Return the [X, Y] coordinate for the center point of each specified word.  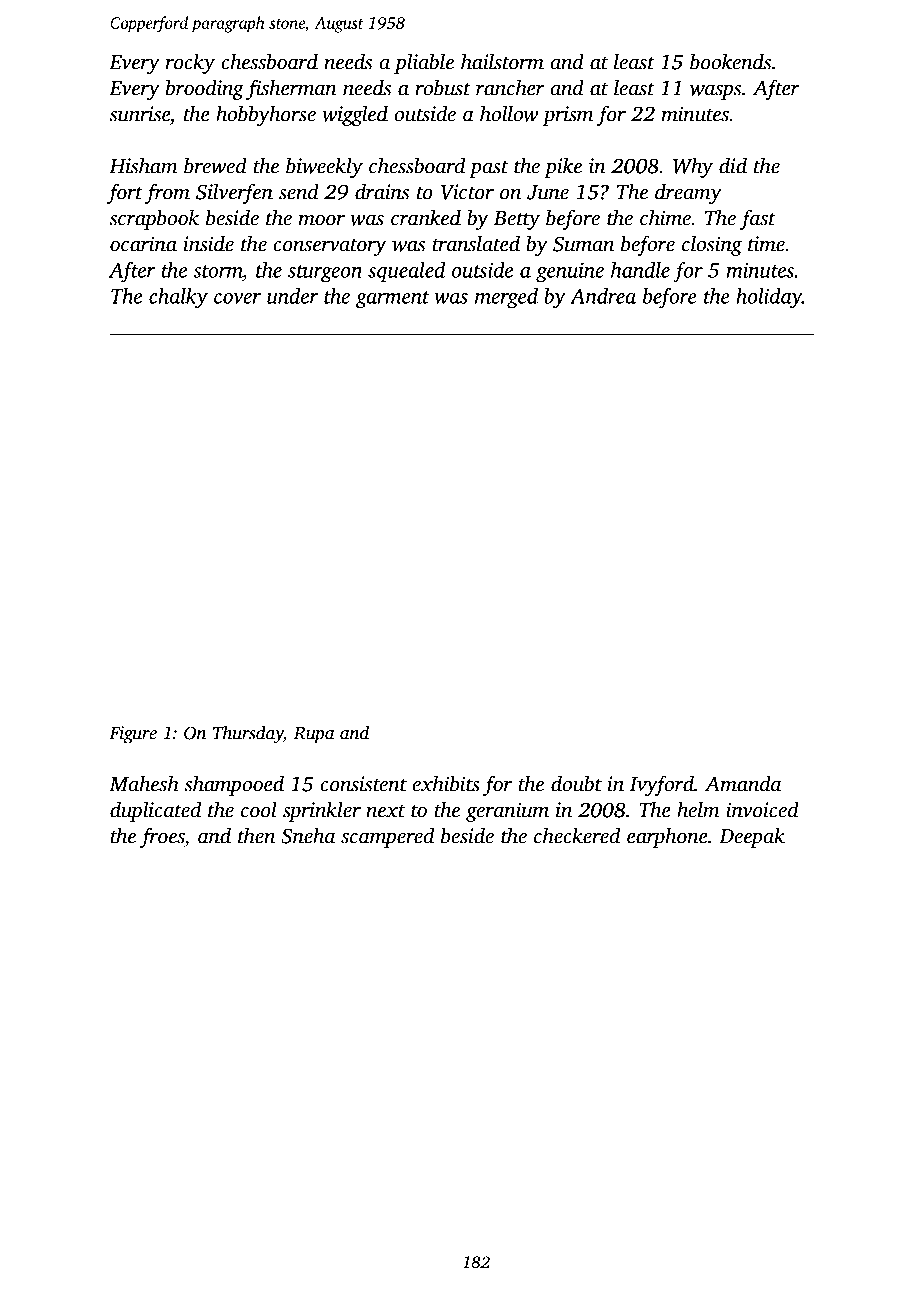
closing [712, 245]
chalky [178, 298]
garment [392, 299]
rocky [190, 63]
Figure [133, 735]
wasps [715, 92]
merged [506, 298]
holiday [769, 298]
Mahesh [144, 783]
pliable [424, 63]
